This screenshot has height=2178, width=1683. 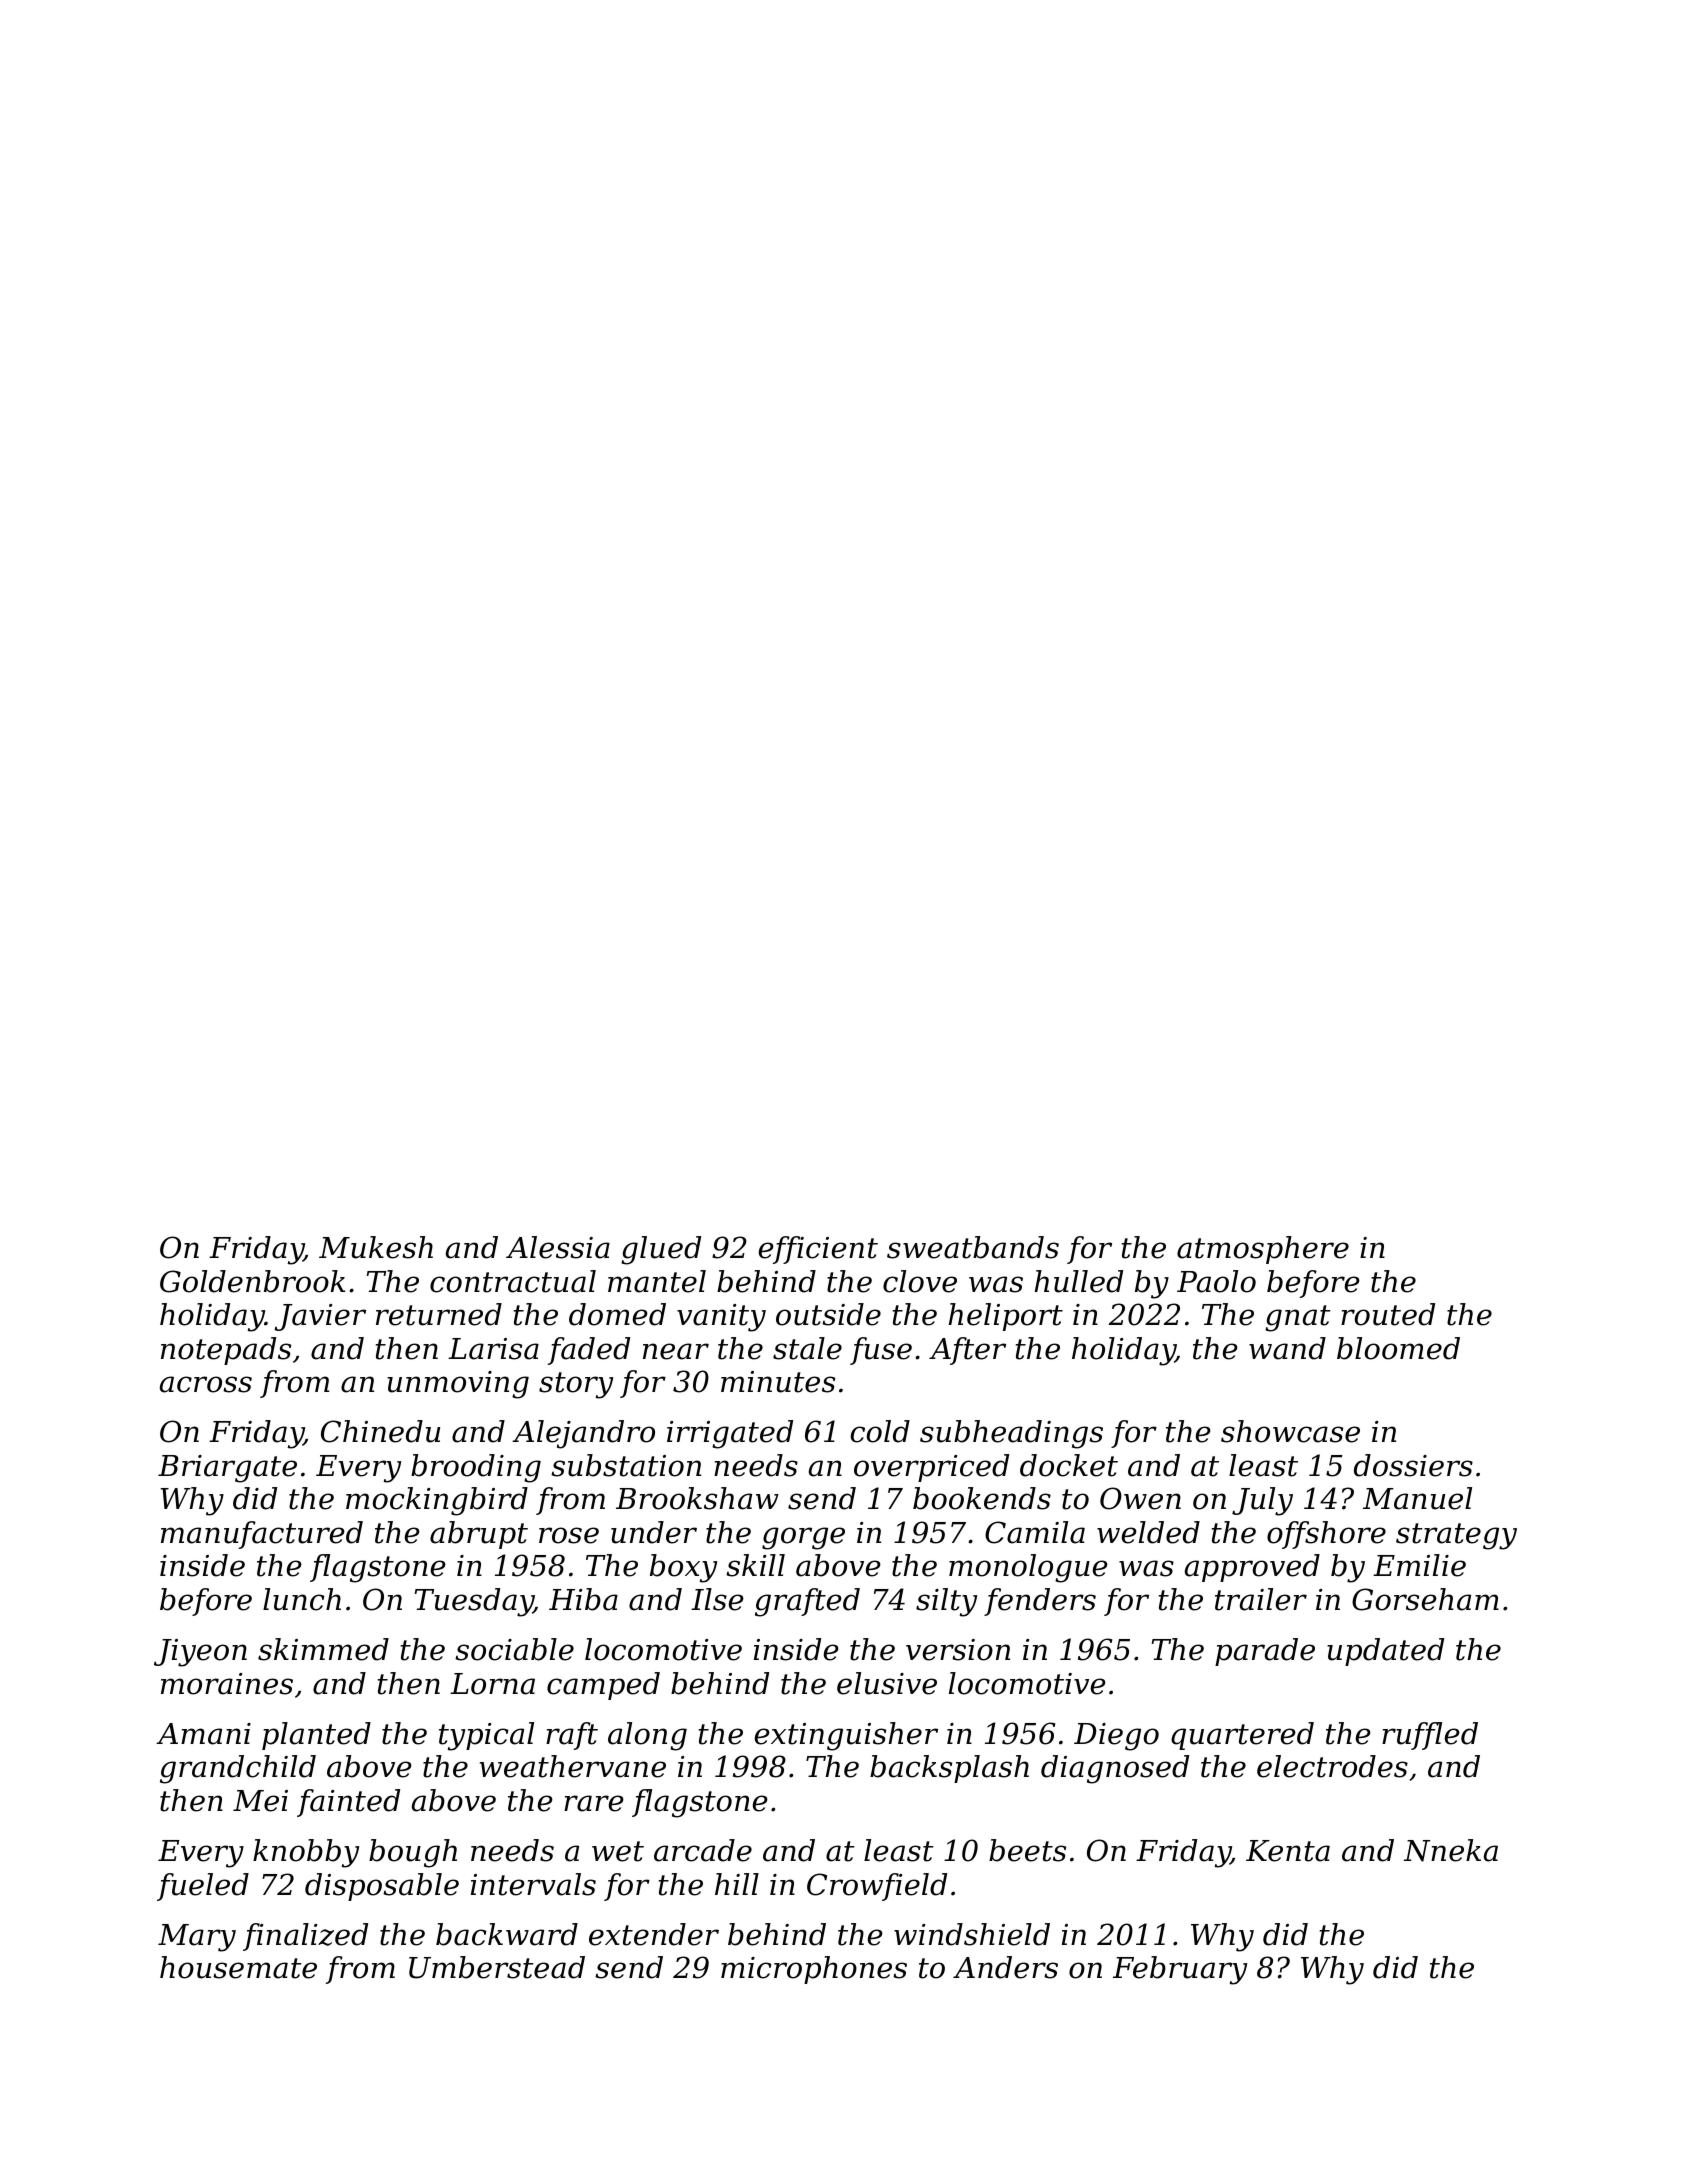 I want to click on gorge, so click(x=803, y=1538).
